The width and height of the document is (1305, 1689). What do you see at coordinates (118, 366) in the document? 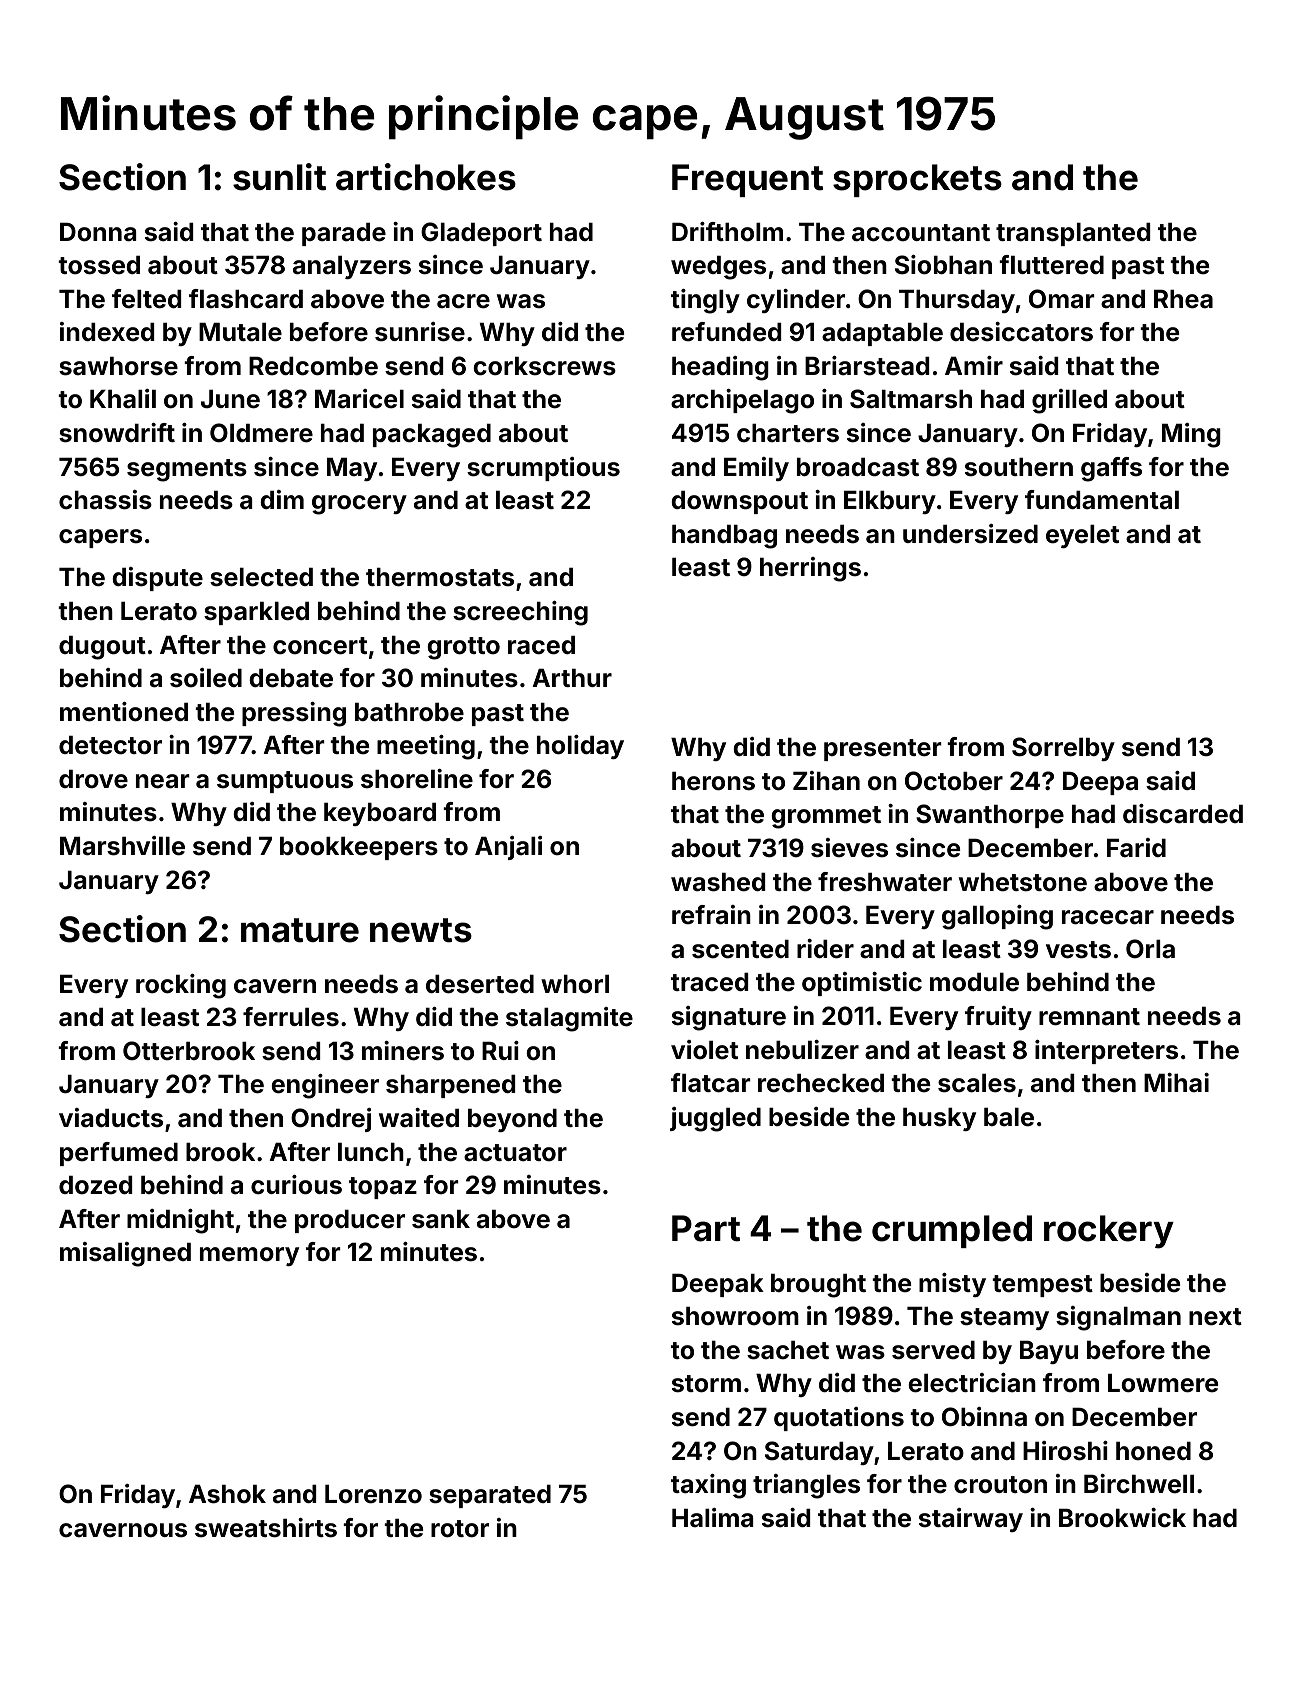
I see `sawhorse` at bounding box center [118, 366].
